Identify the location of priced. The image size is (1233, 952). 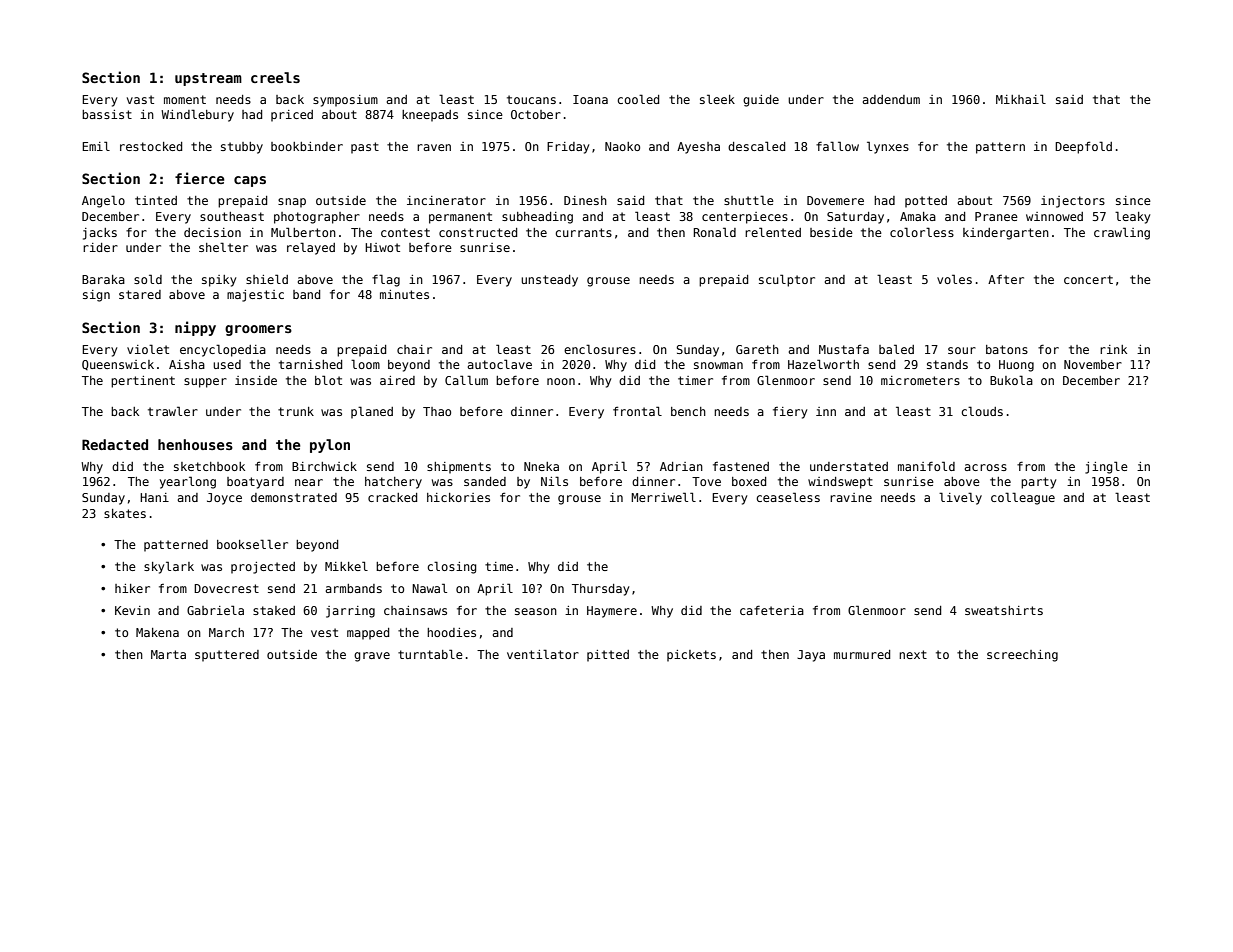
(292, 116).
